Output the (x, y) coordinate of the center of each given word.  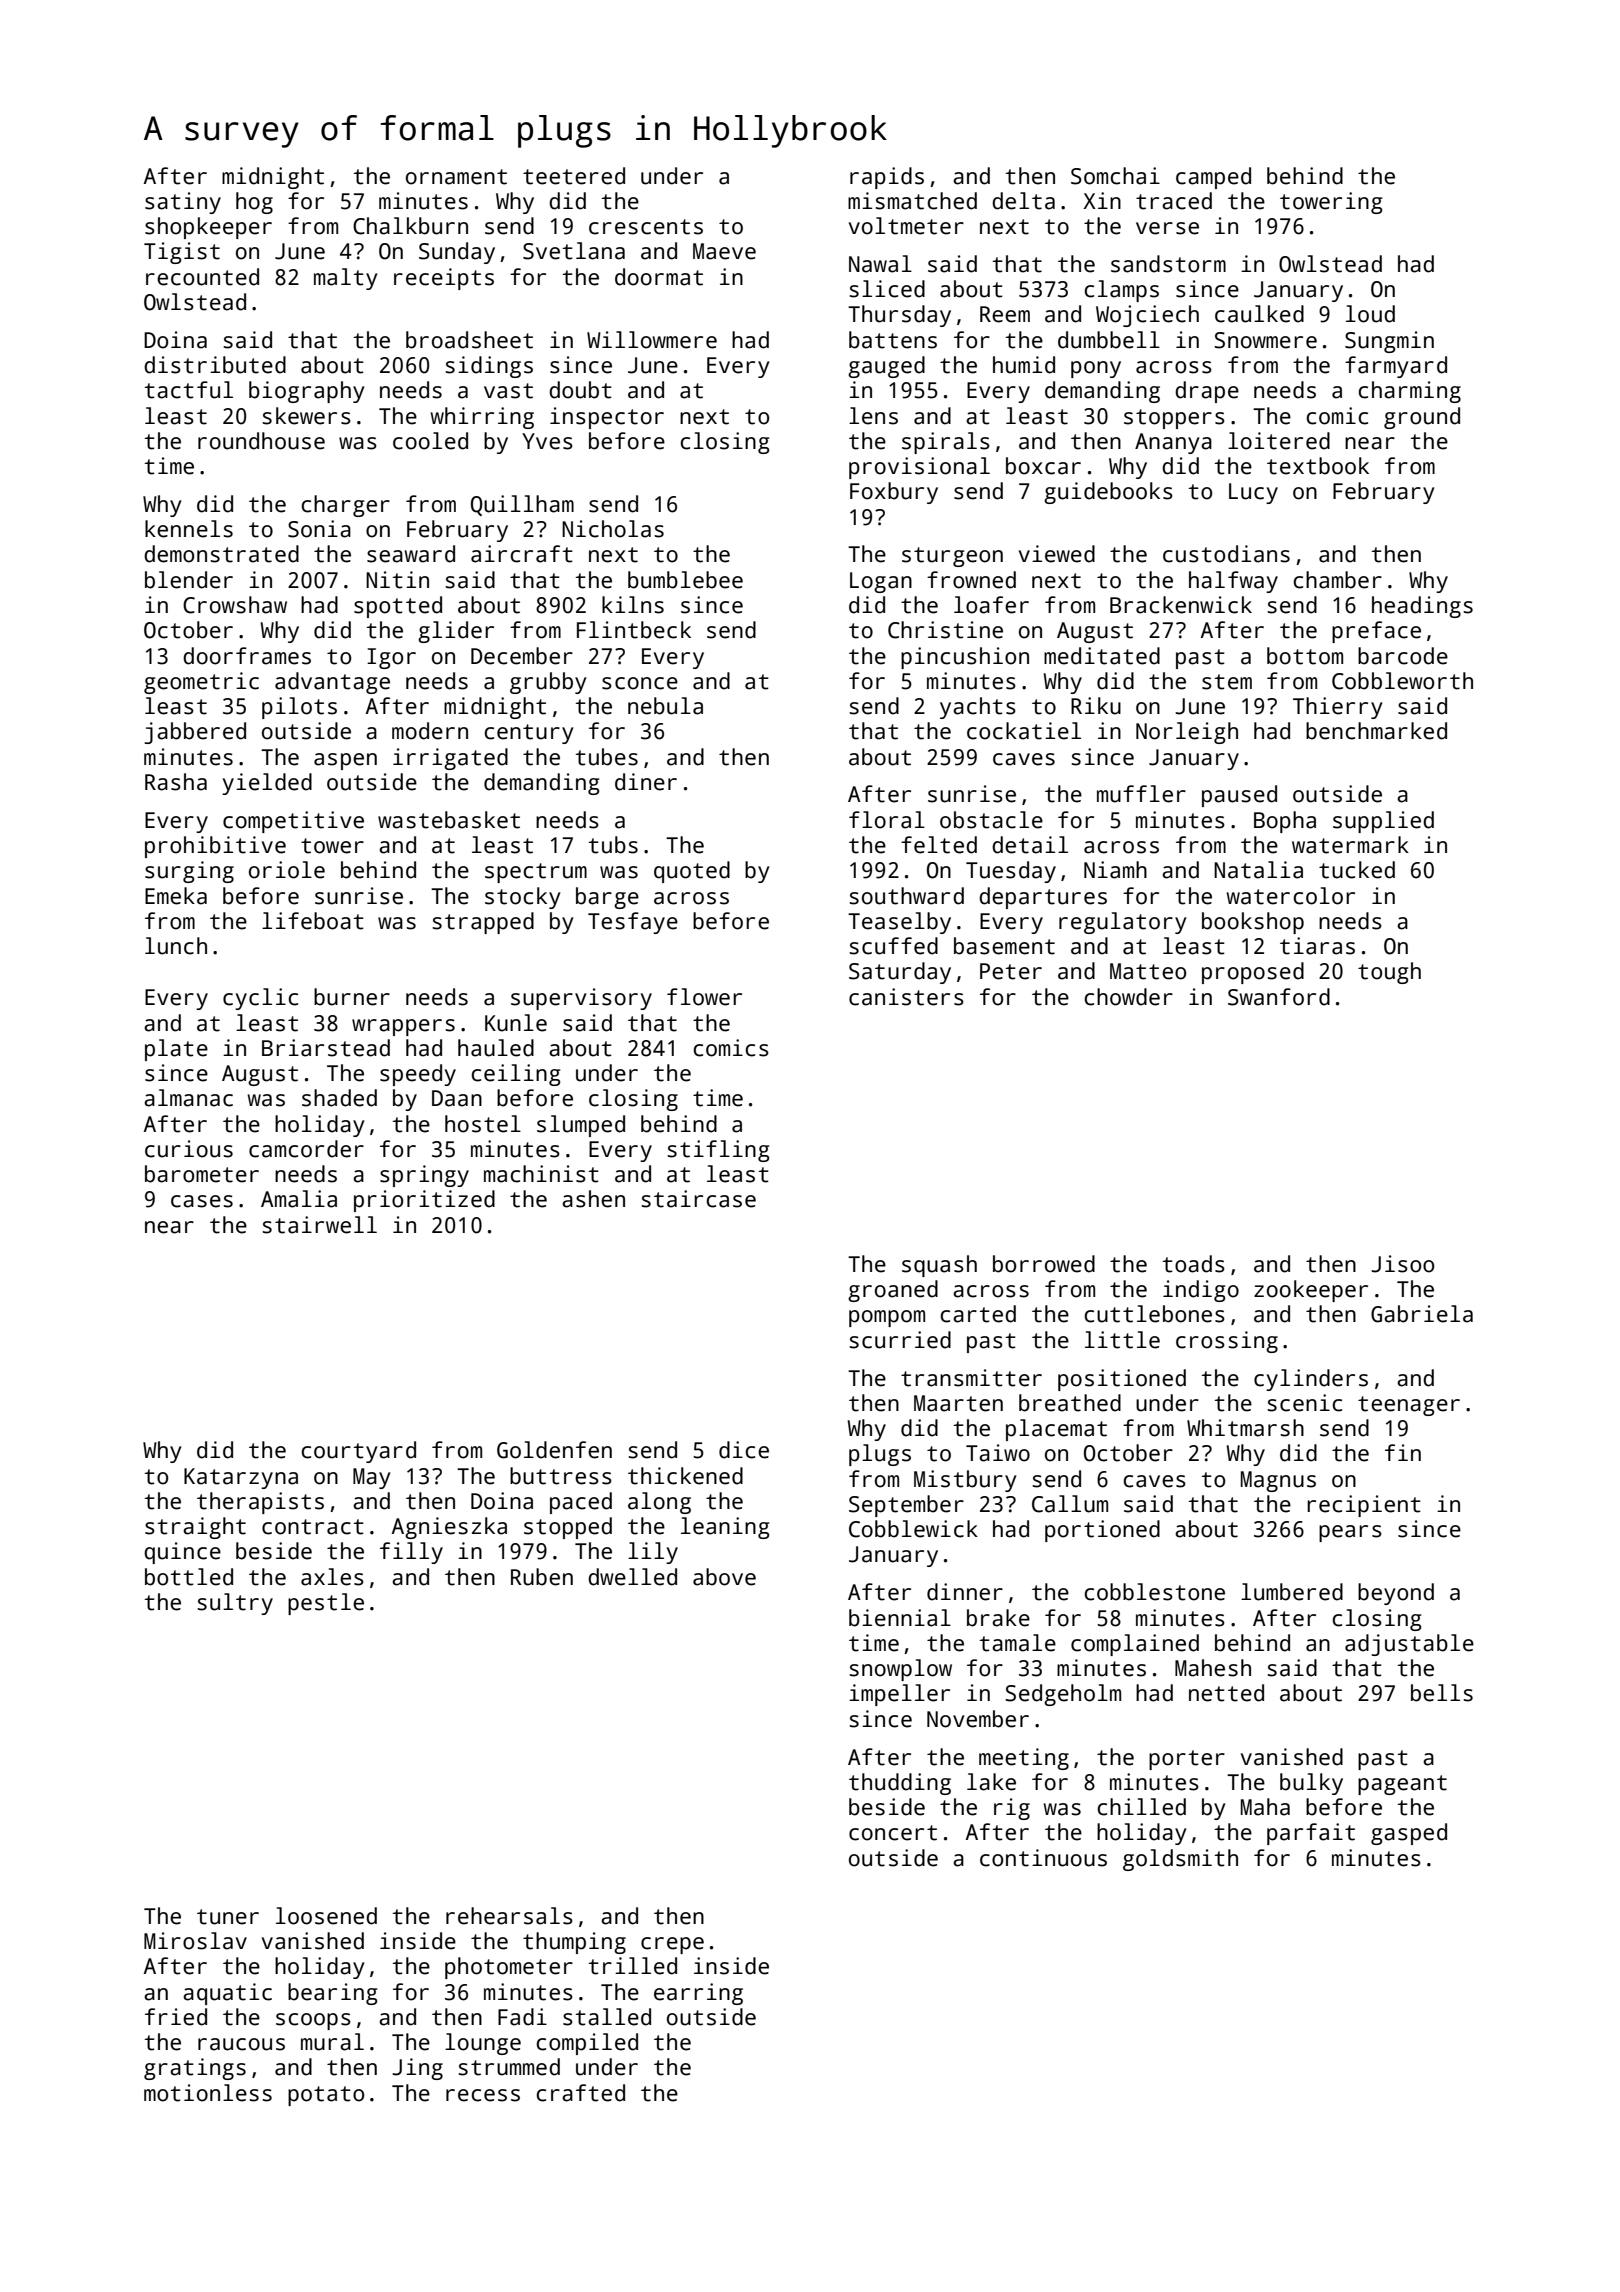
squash (939, 1266)
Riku (1096, 706)
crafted (580, 2093)
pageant (1402, 1785)
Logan (881, 582)
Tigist (182, 253)
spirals (946, 443)
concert (893, 1833)
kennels (189, 529)
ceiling (515, 1075)
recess (483, 2095)
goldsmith (1180, 1860)
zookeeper (1311, 1291)
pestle (326, 1604)
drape (1207, 392)
